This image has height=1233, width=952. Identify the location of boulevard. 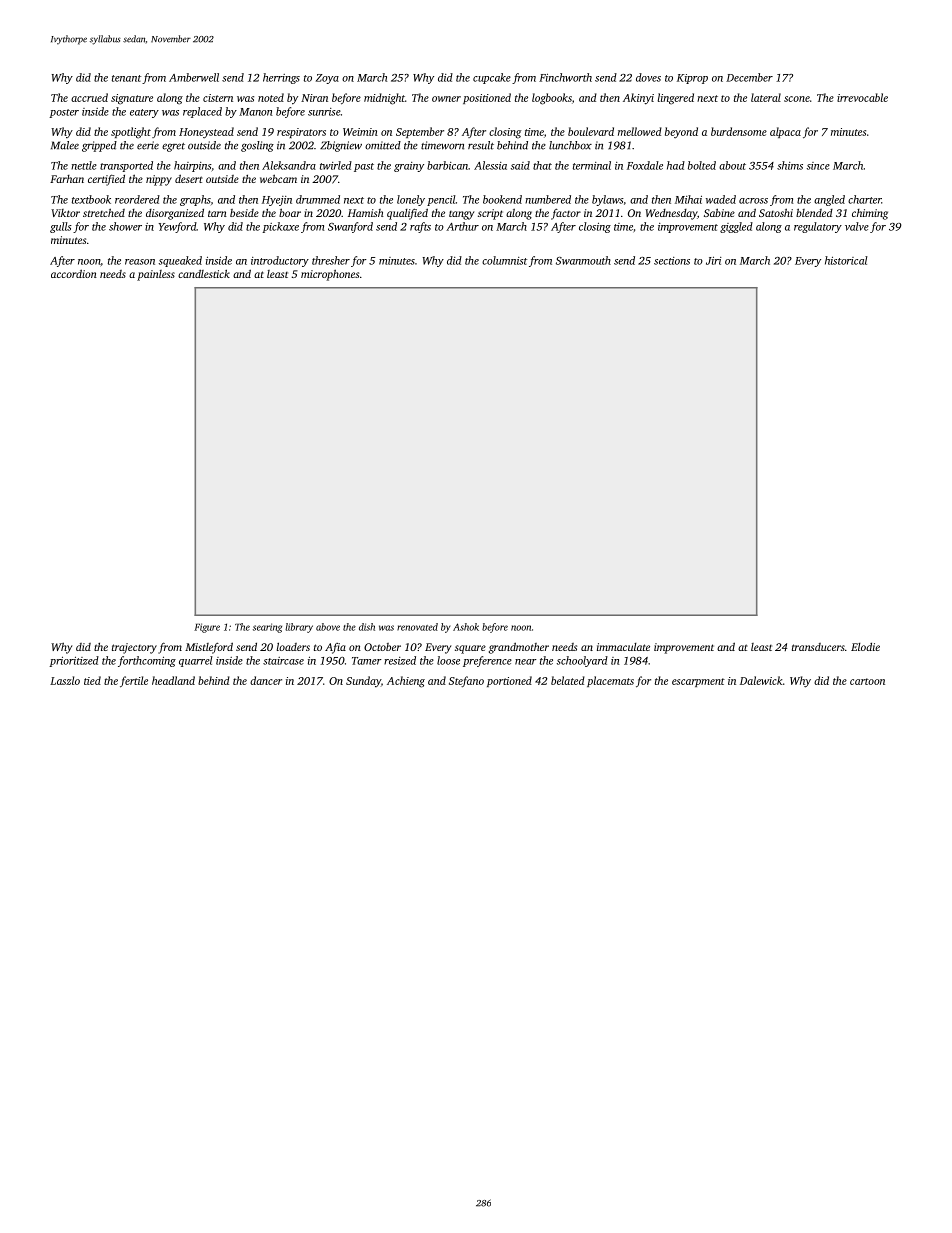
(591, 131).
